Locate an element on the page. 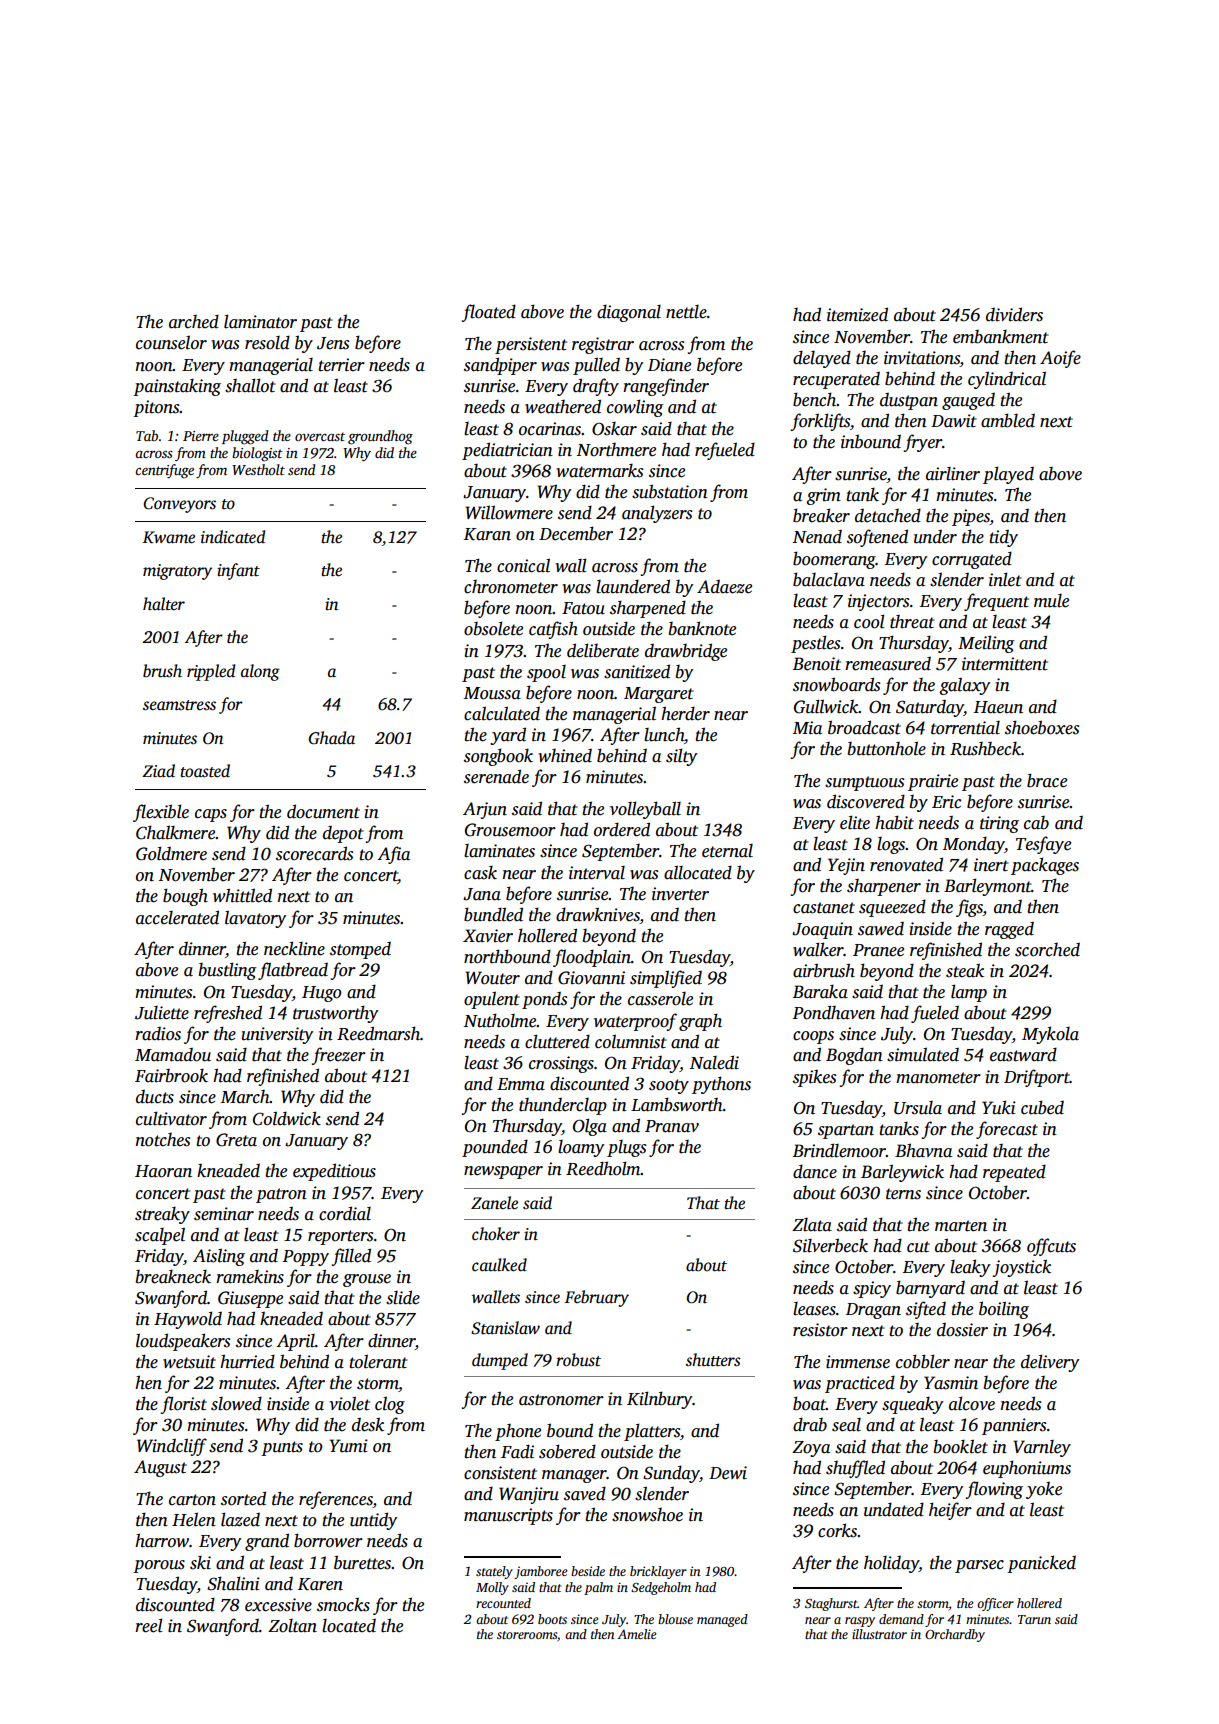  lamp is located at coordinates (969, 993).
